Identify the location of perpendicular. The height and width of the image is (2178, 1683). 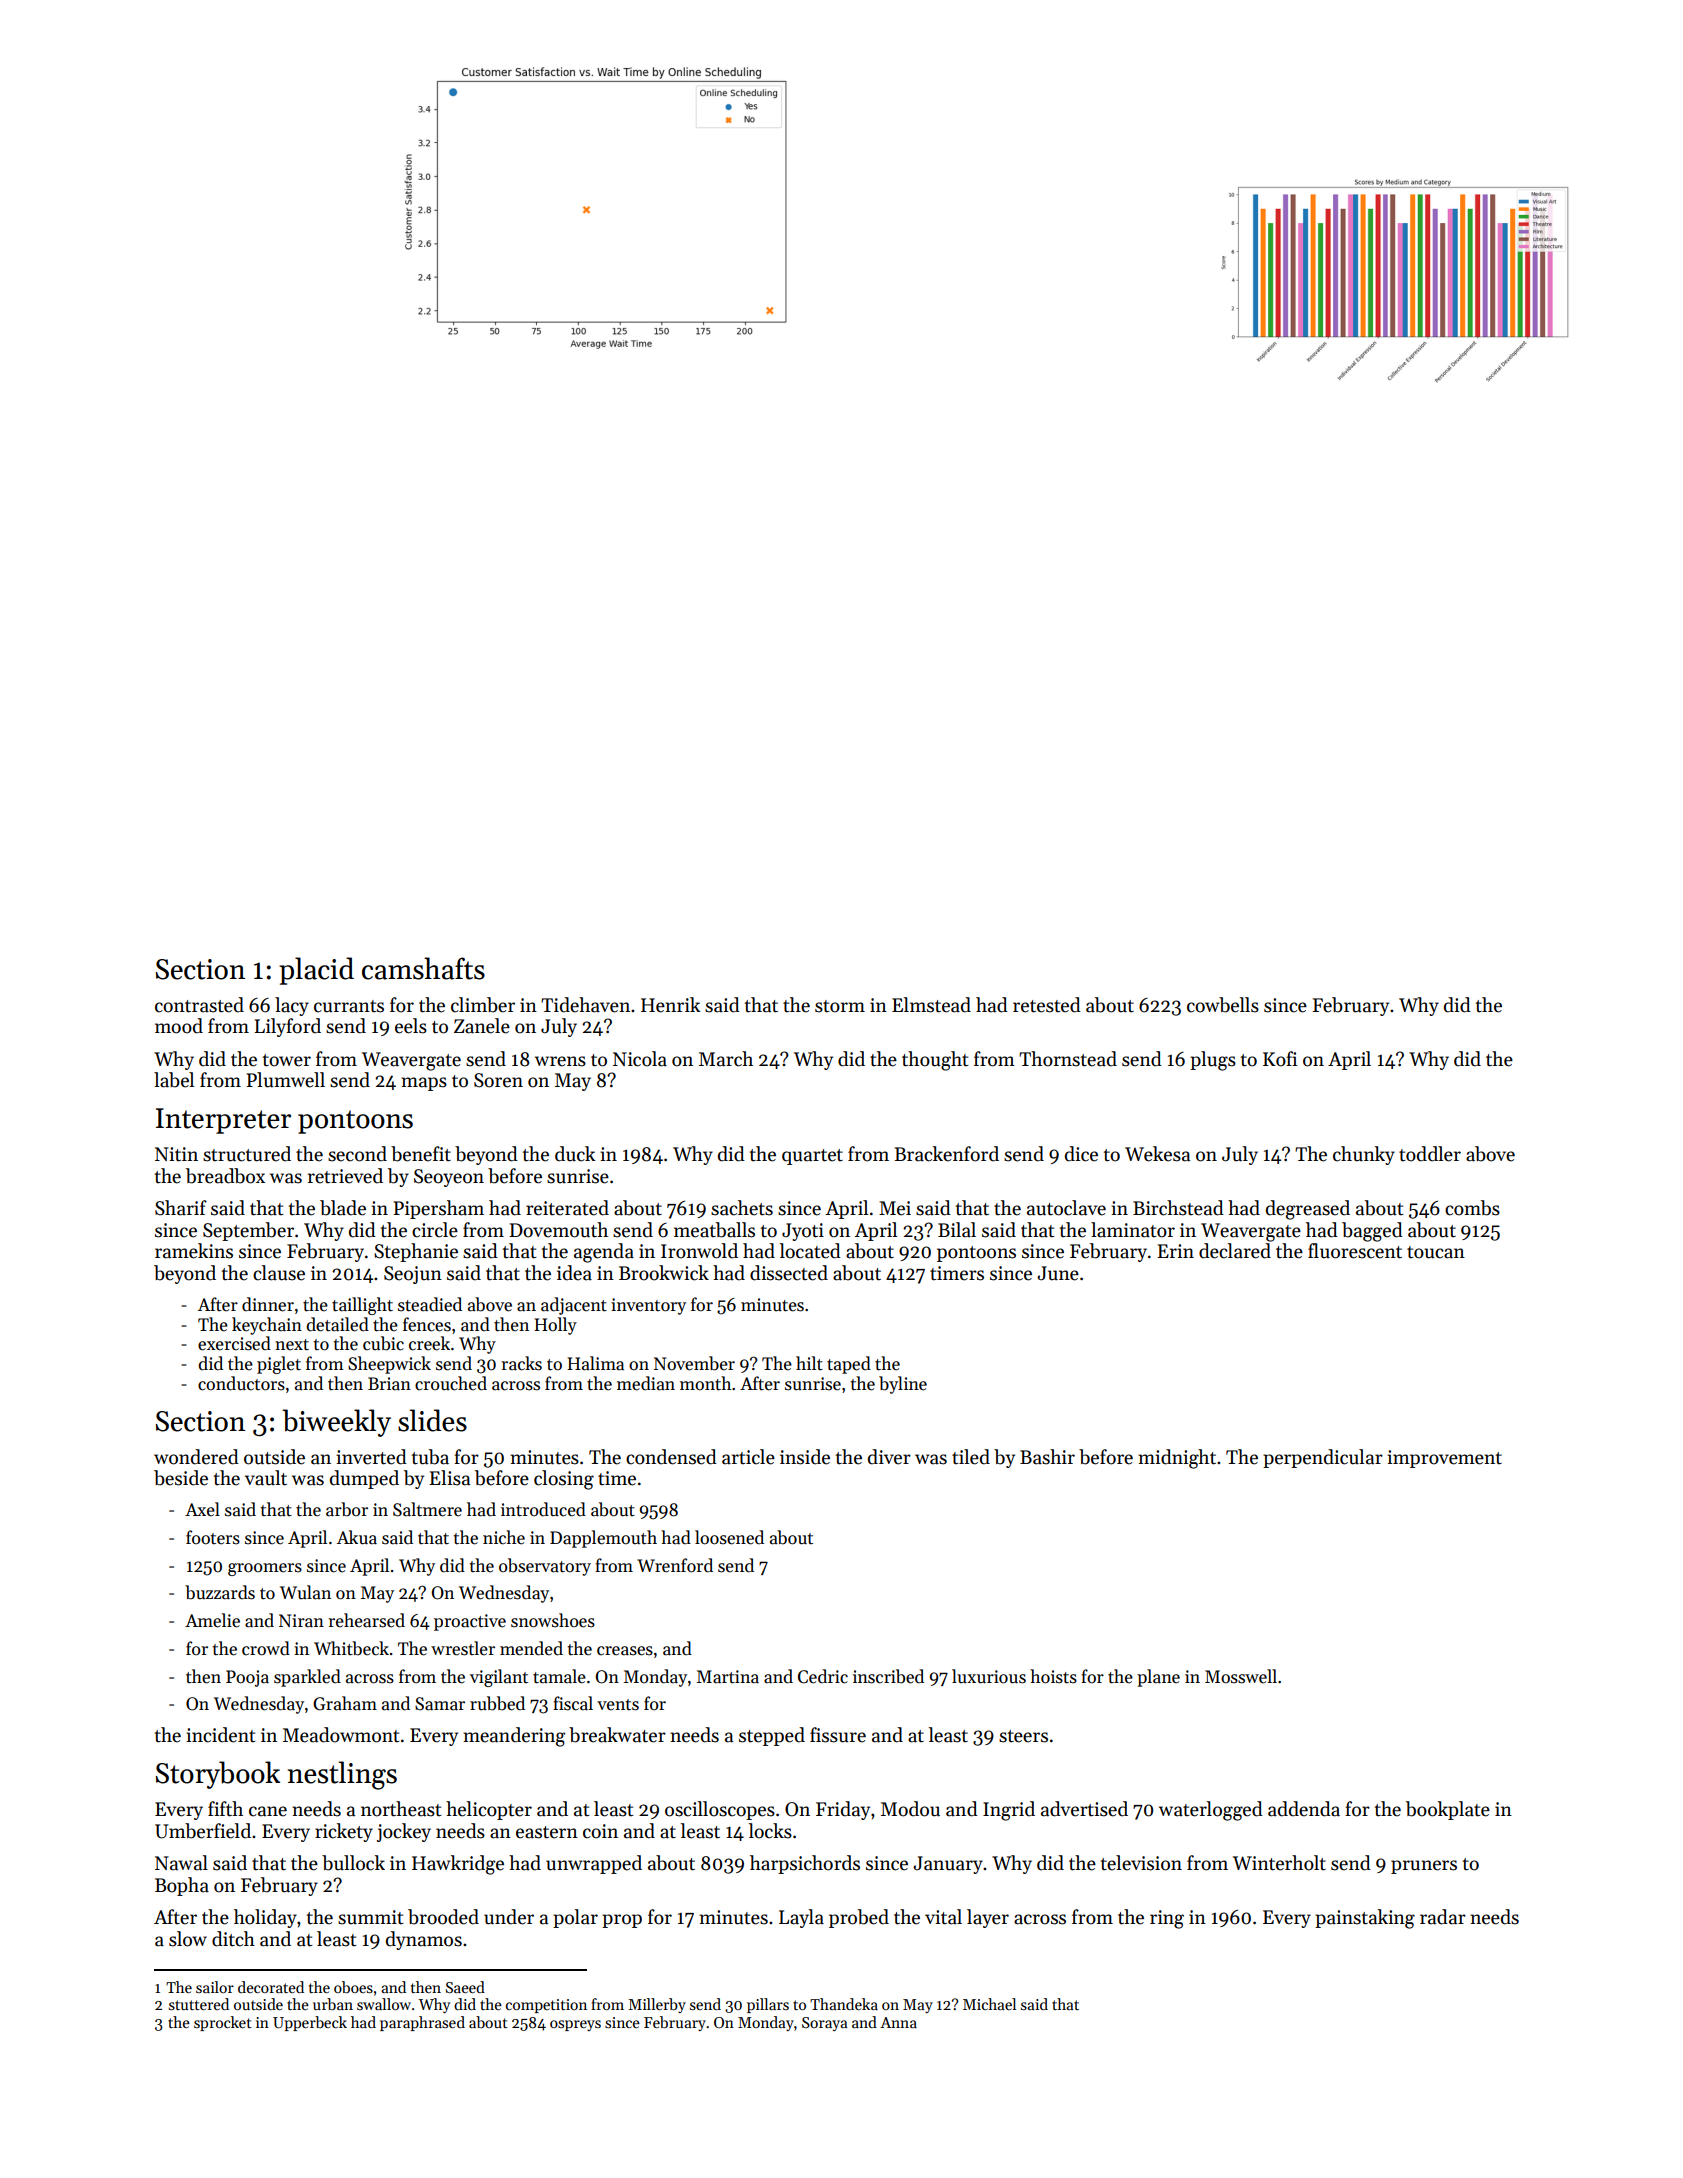
(1323, 1458).
